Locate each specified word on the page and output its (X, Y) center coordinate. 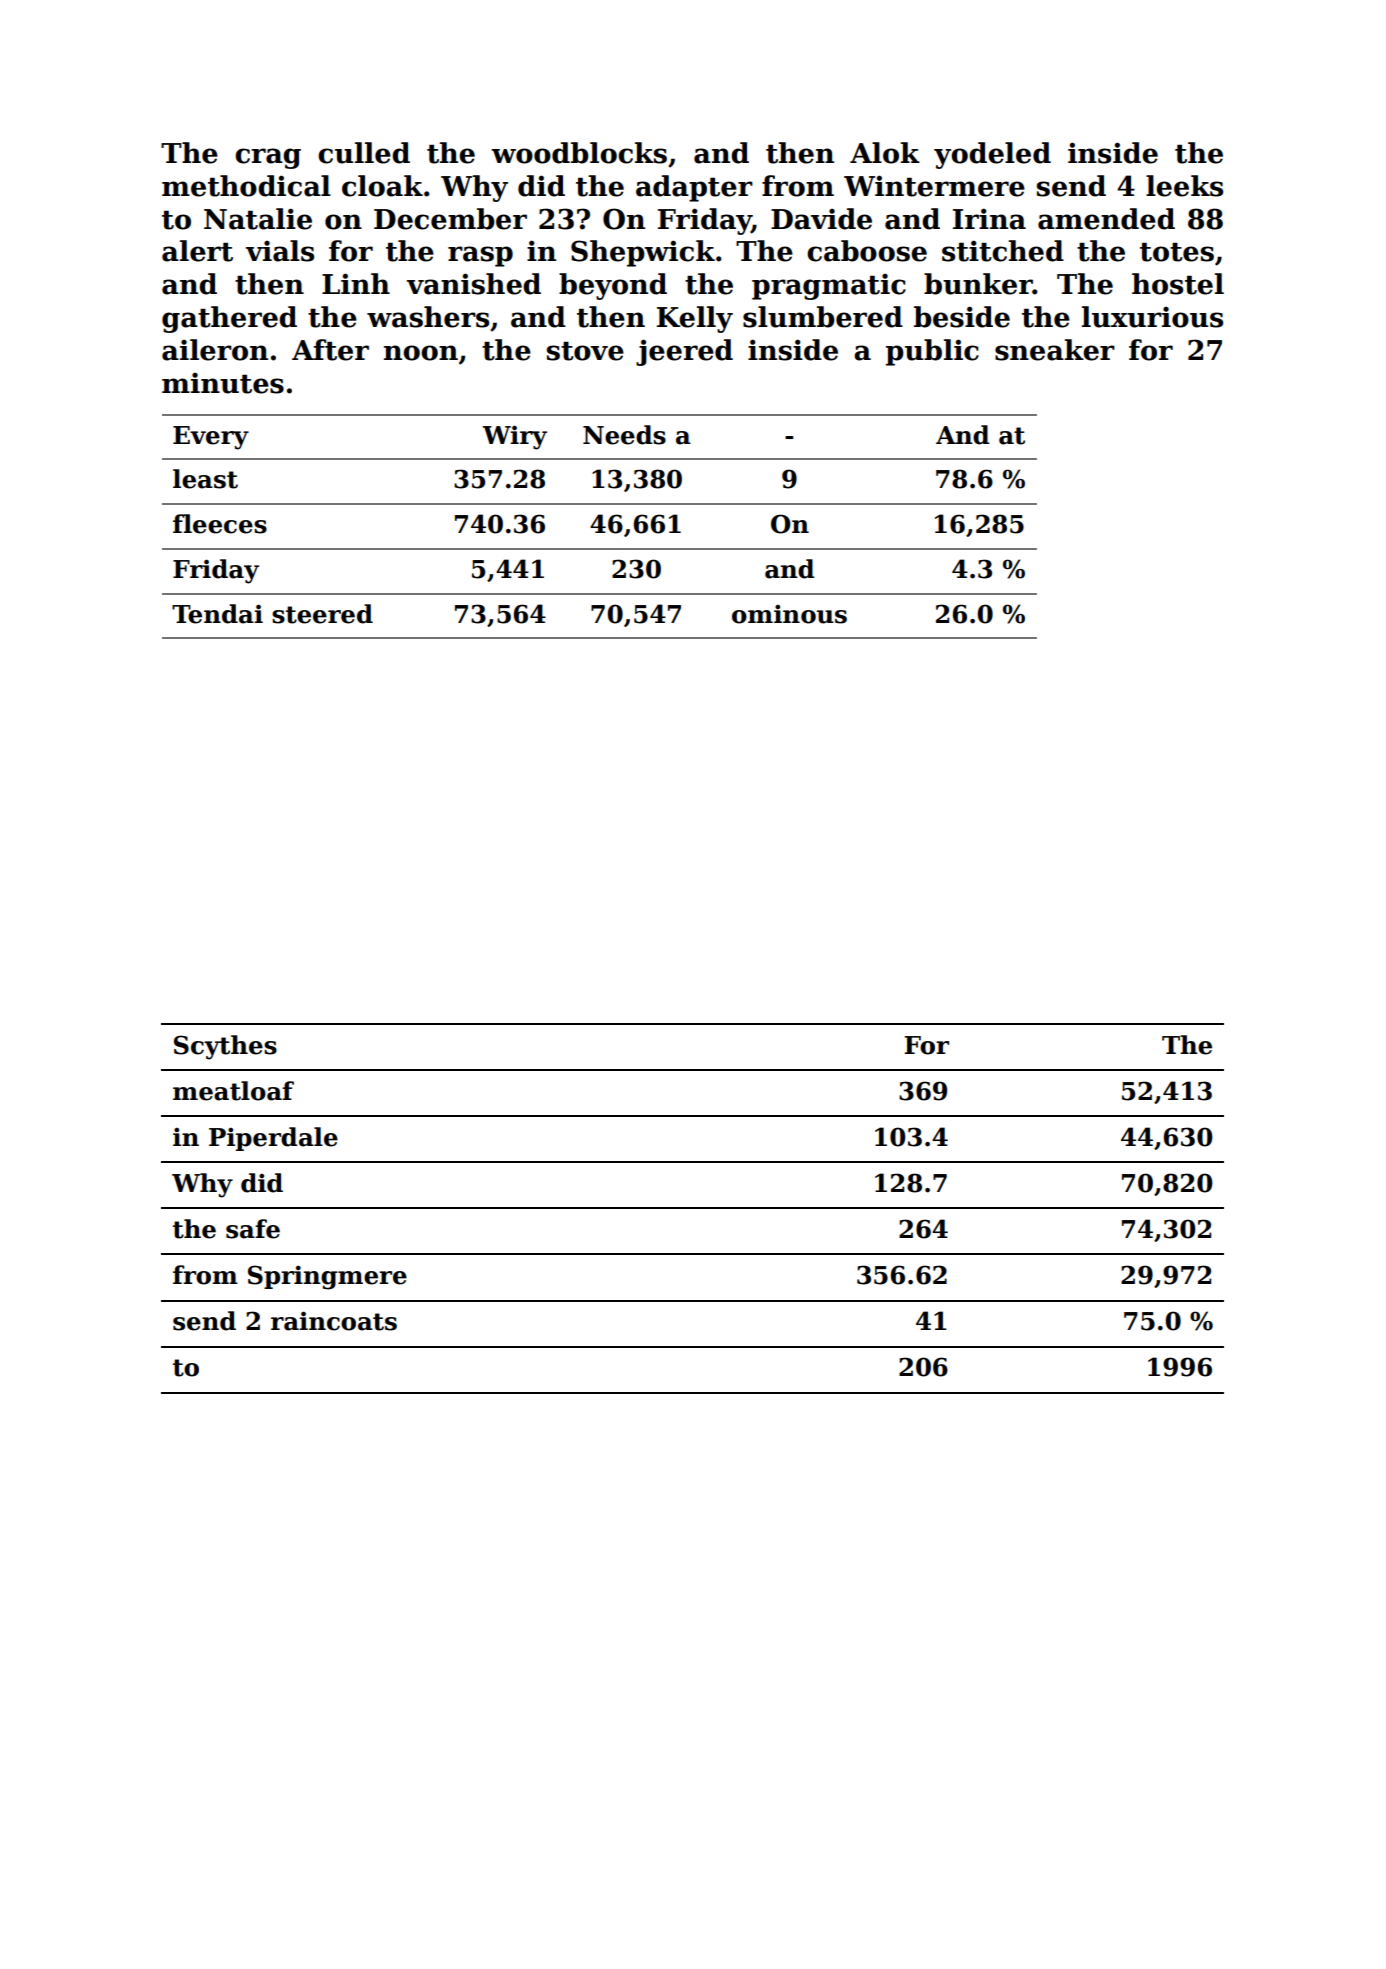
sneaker (1055, 350)
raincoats (334, 1321)
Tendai (217, 614)
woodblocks (579, 153)
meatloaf (233, 1091)
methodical (246, 186)
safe (253, 1229)
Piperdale (273, 1139)
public (932, 352)
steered (322, 614)
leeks (1184, 186)
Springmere (327, 1277)
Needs (624, 435)
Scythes (225, 1047)
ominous (789, 614)
